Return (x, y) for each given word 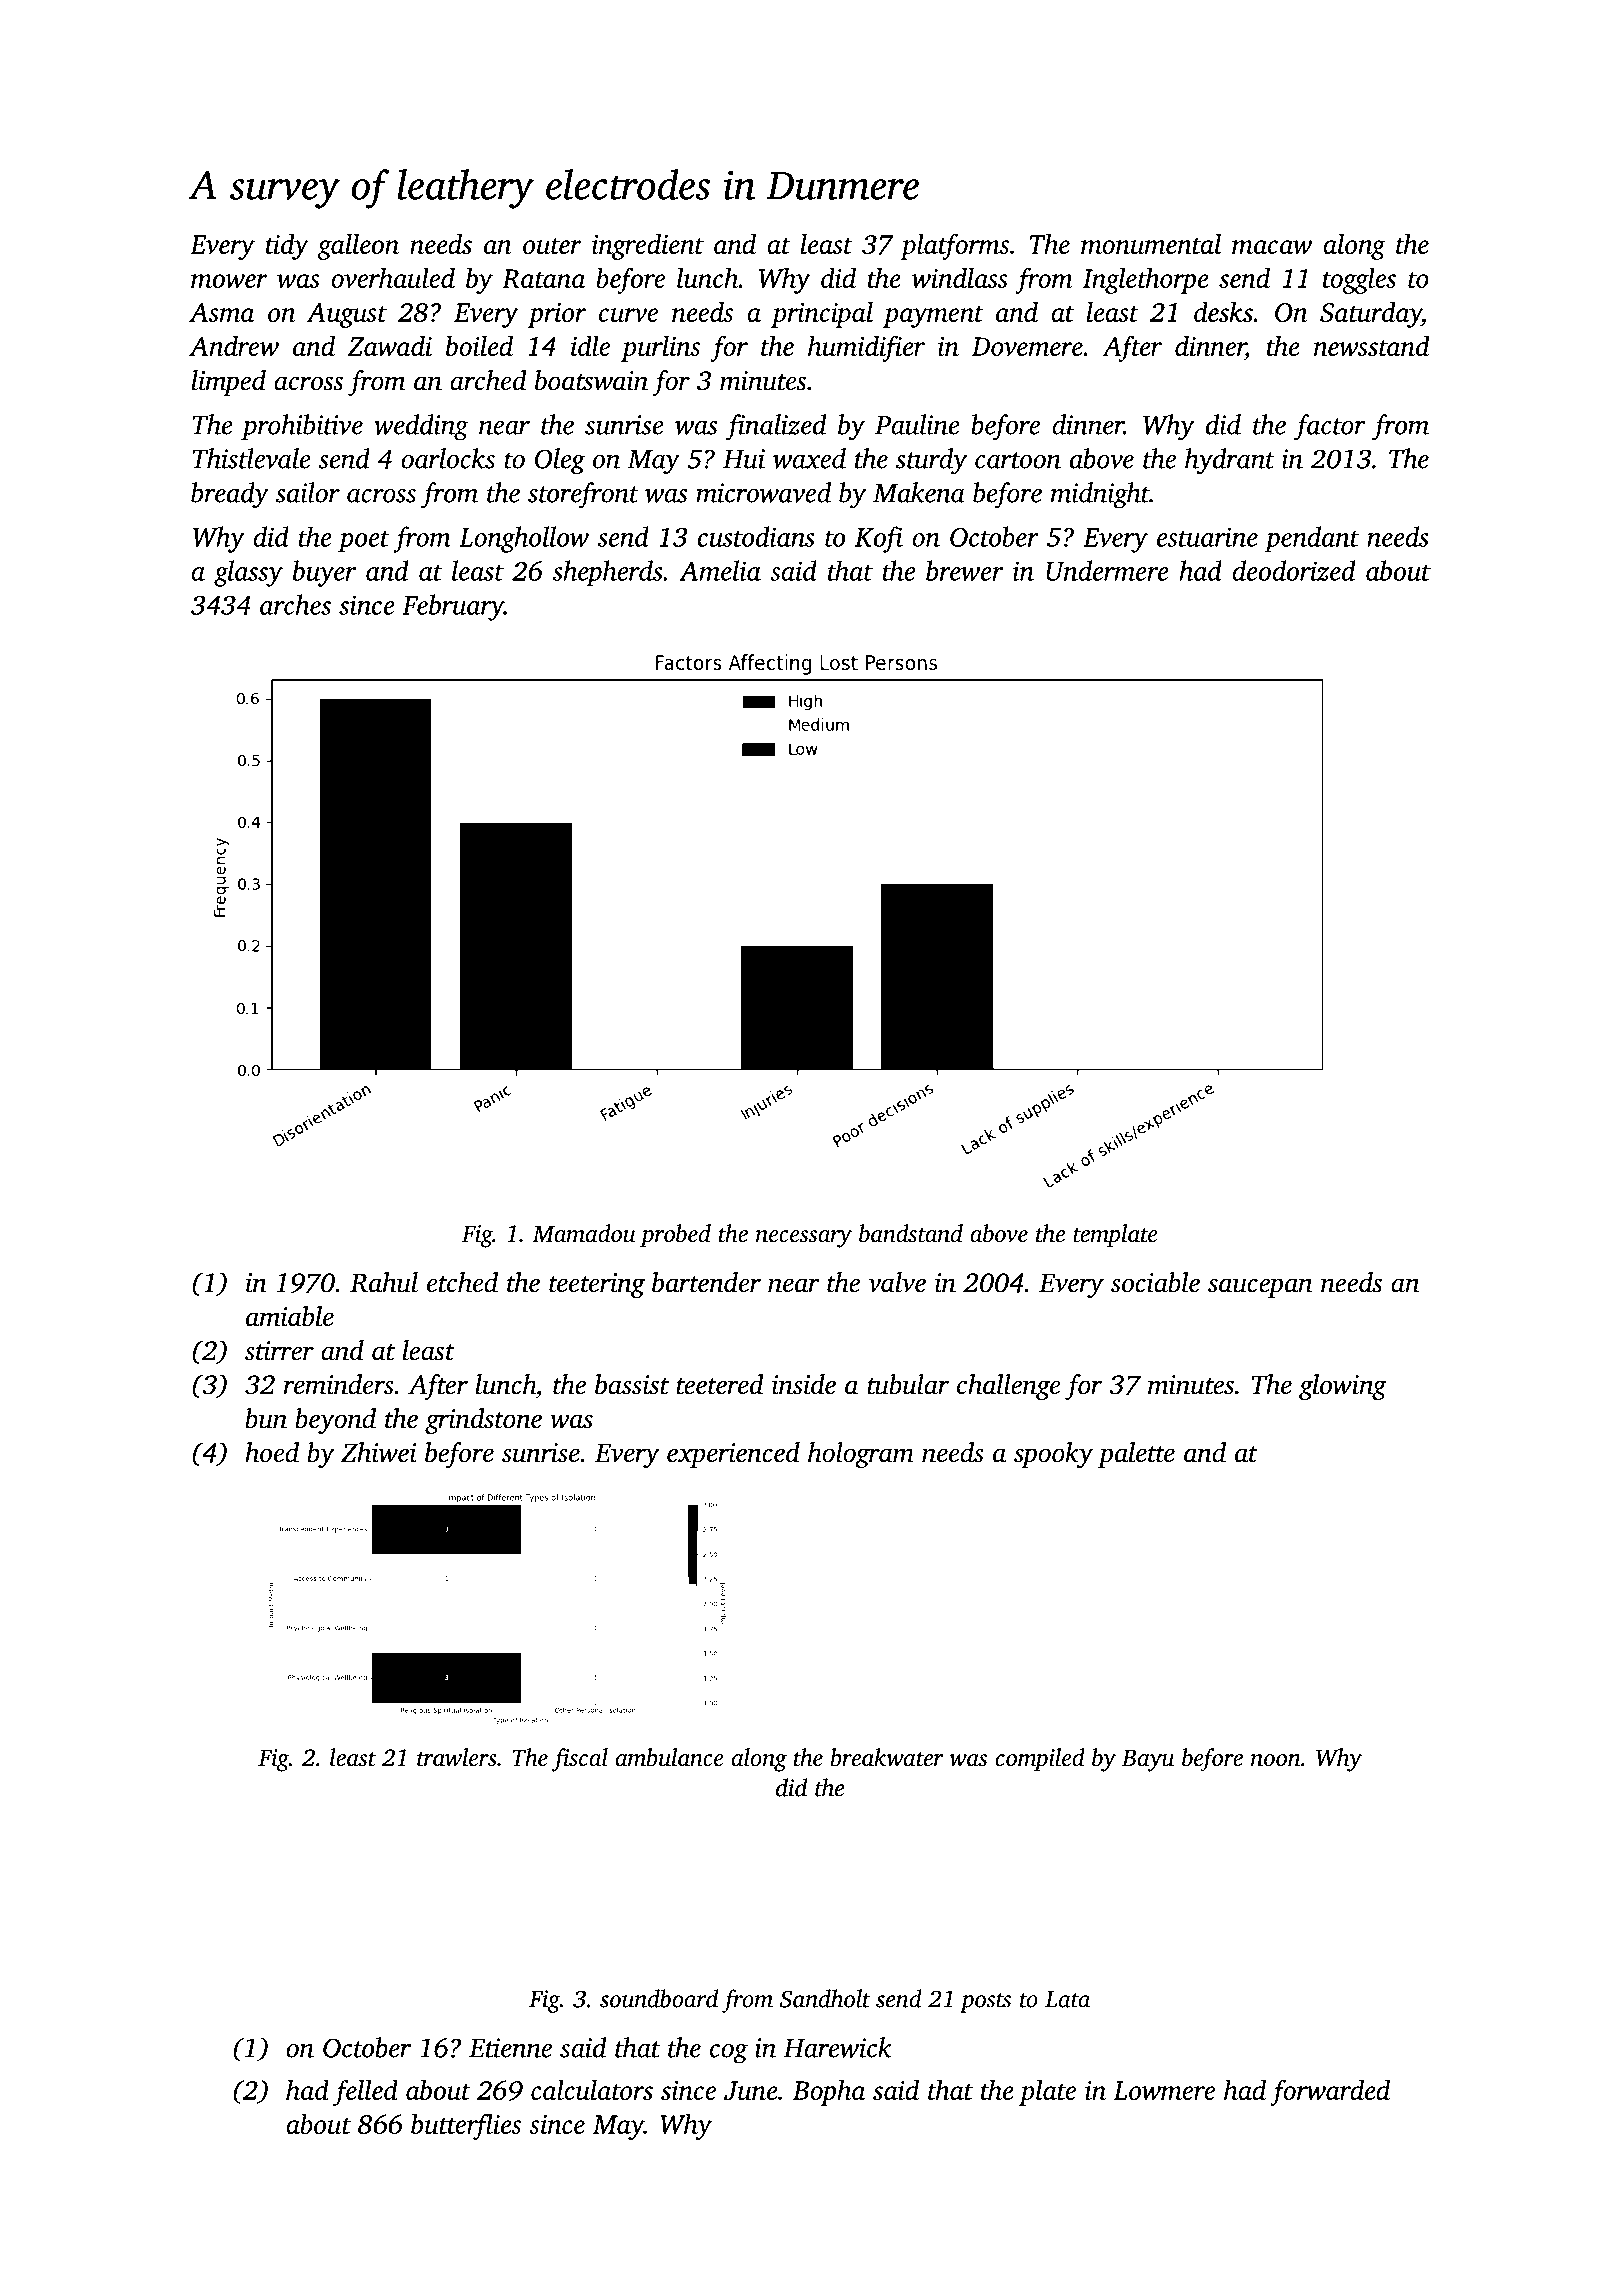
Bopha (829, 2092)
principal (822, 314)
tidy (287, 246)
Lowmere (1164, 2090)
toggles (1359, 280)
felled (365, 2092)
